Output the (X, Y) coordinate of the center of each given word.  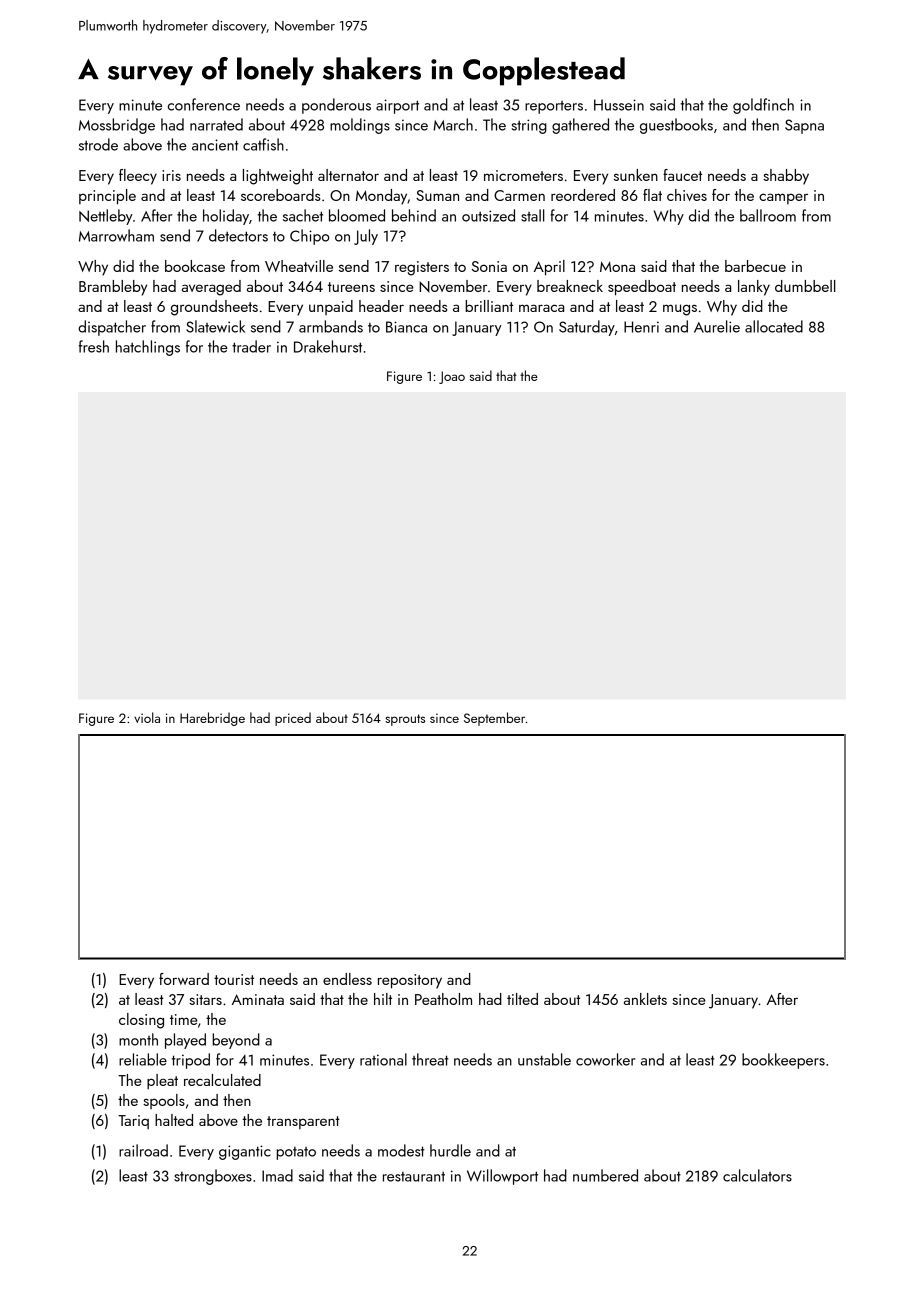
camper (783, 198)
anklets (645, 999)
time (183, 1019)
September (494, 719)
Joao (452, 377)
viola (147, 717)
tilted (522, 999)
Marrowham (116, 235)
